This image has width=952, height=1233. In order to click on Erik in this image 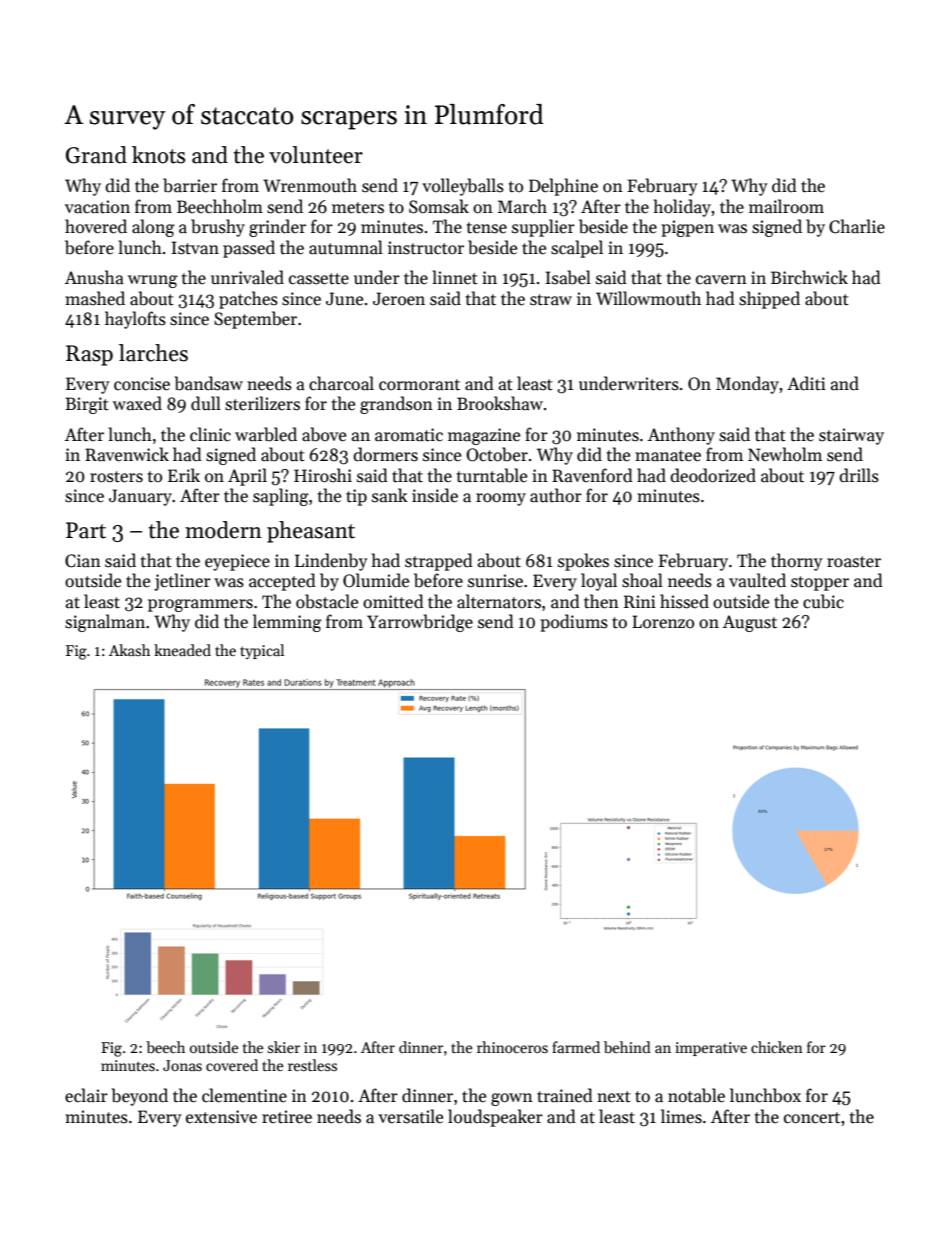, I will do `click(184, 475)`.
